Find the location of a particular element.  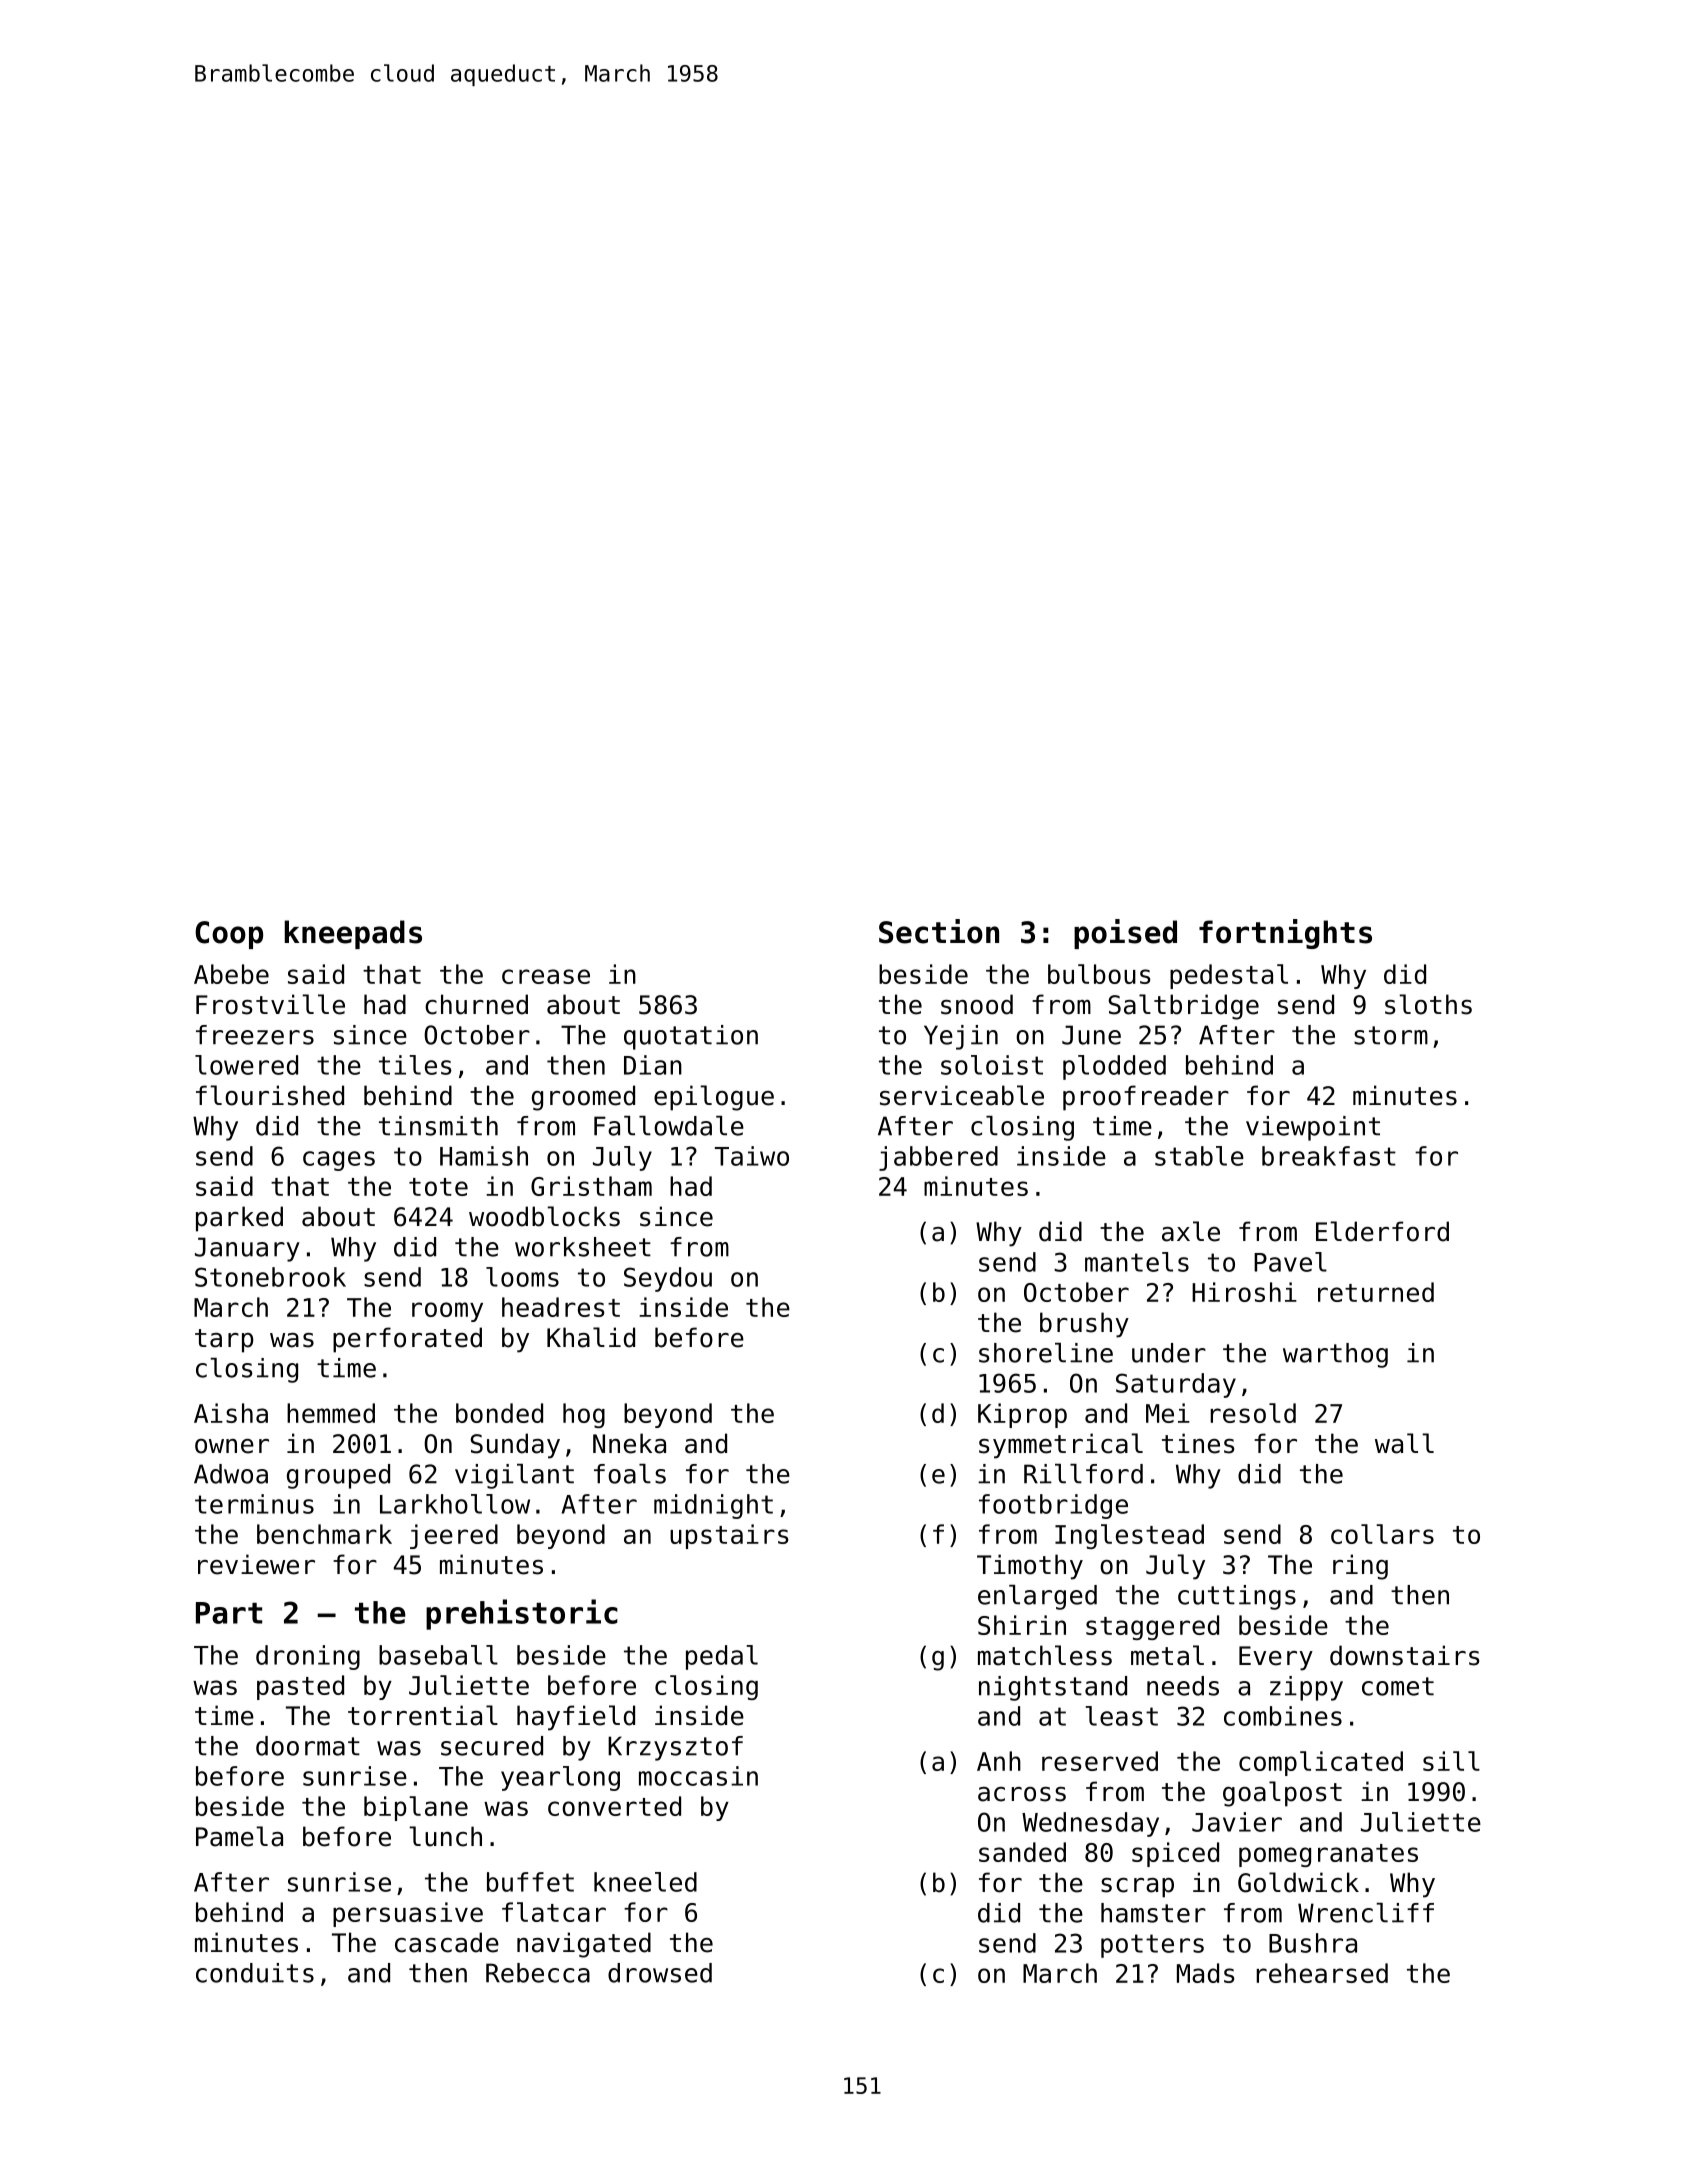

flourished is located at coordinates (270, 1095).
